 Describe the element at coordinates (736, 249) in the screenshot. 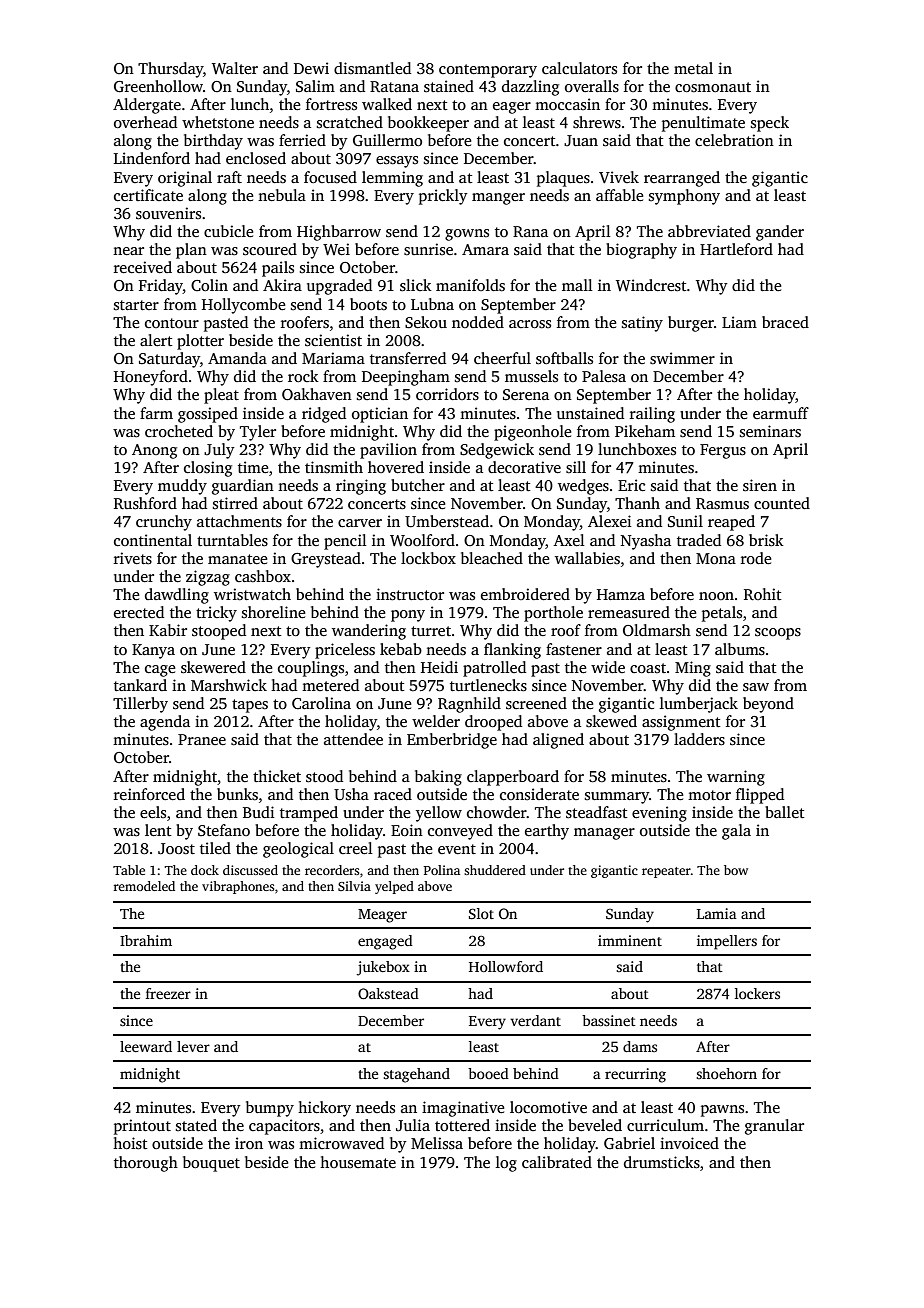

I see `Hartleford` at that location.
